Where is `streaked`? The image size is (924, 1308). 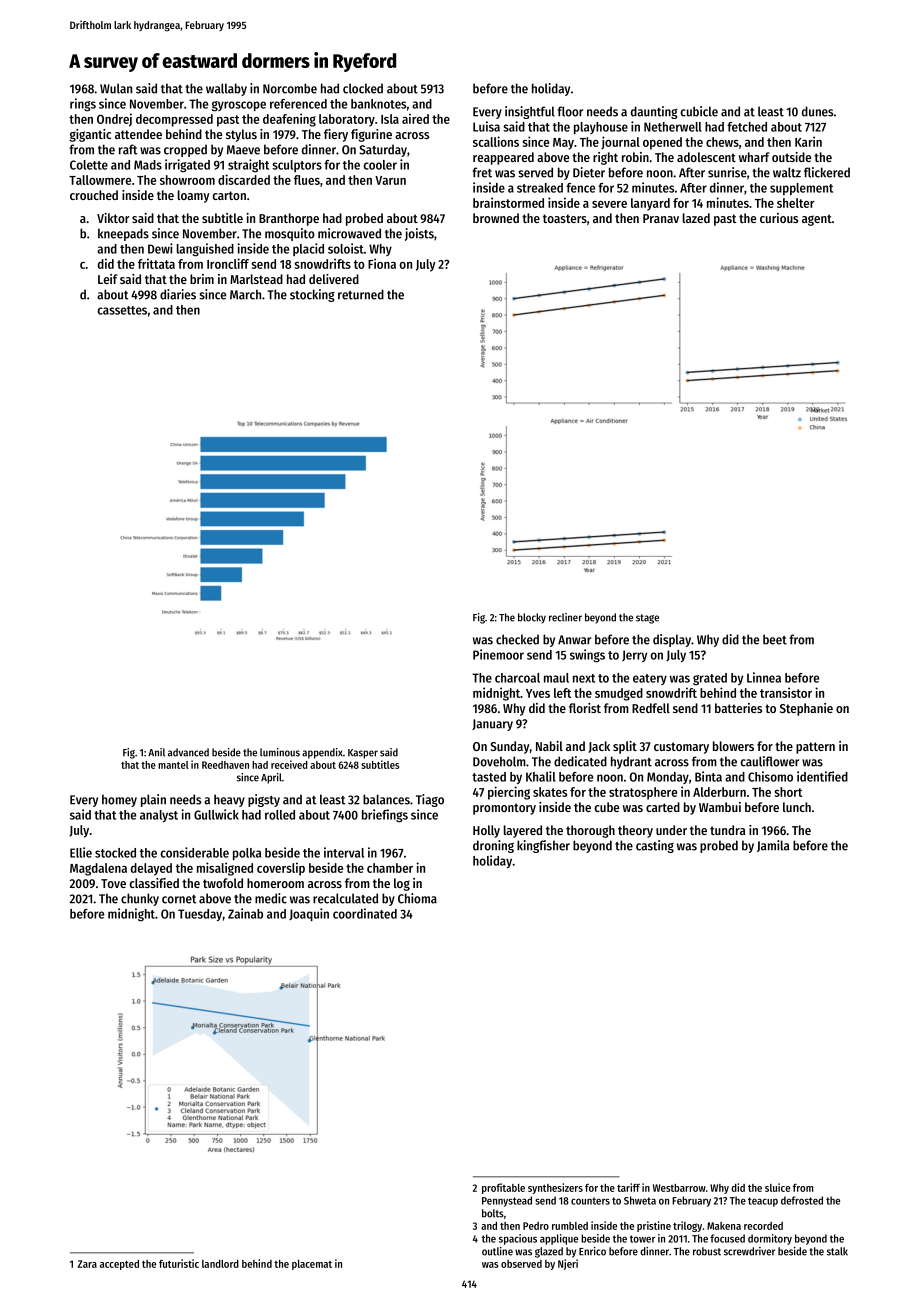
streaked is located at coordinates (540, 188).
